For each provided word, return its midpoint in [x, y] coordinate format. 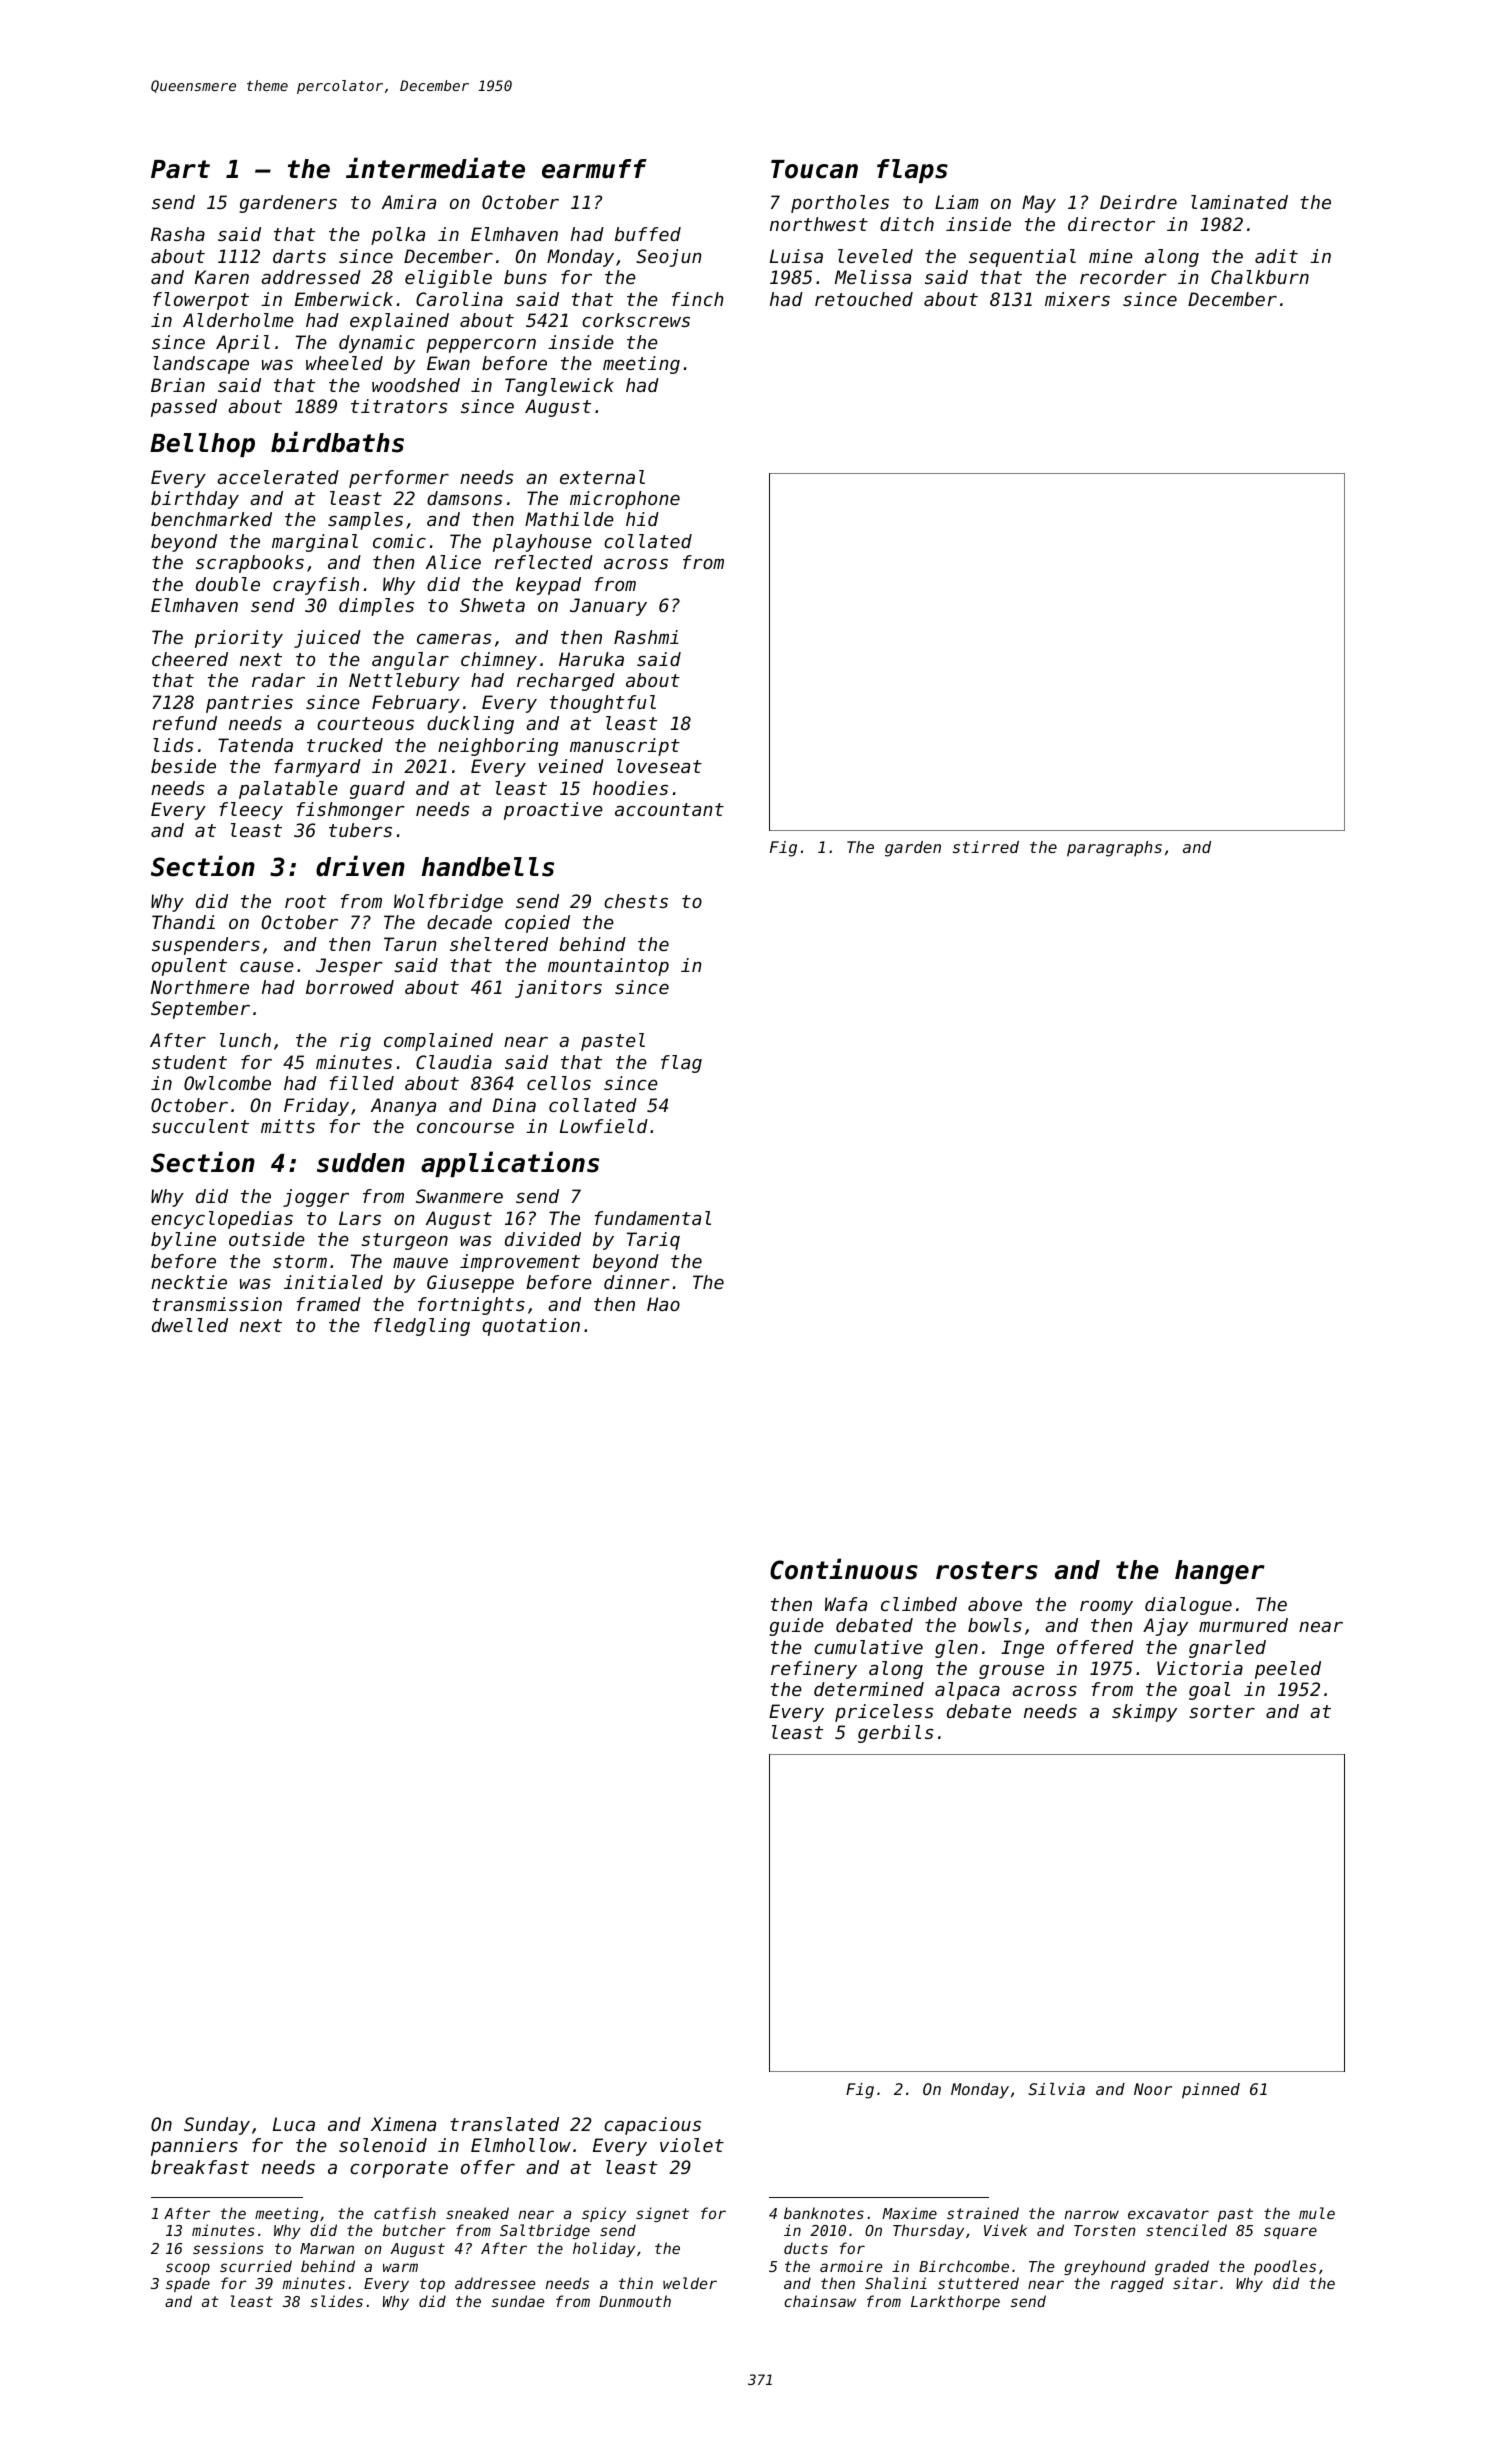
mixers [1077, 299]
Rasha [178, 234]
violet [692, 2145]
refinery [814, 1670]
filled [362, 1083]
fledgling [422, 1327]
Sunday [217, 2126]
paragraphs [1114, 849]
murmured [1243, 1625]
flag [681, 1064]
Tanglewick [559, 387]
